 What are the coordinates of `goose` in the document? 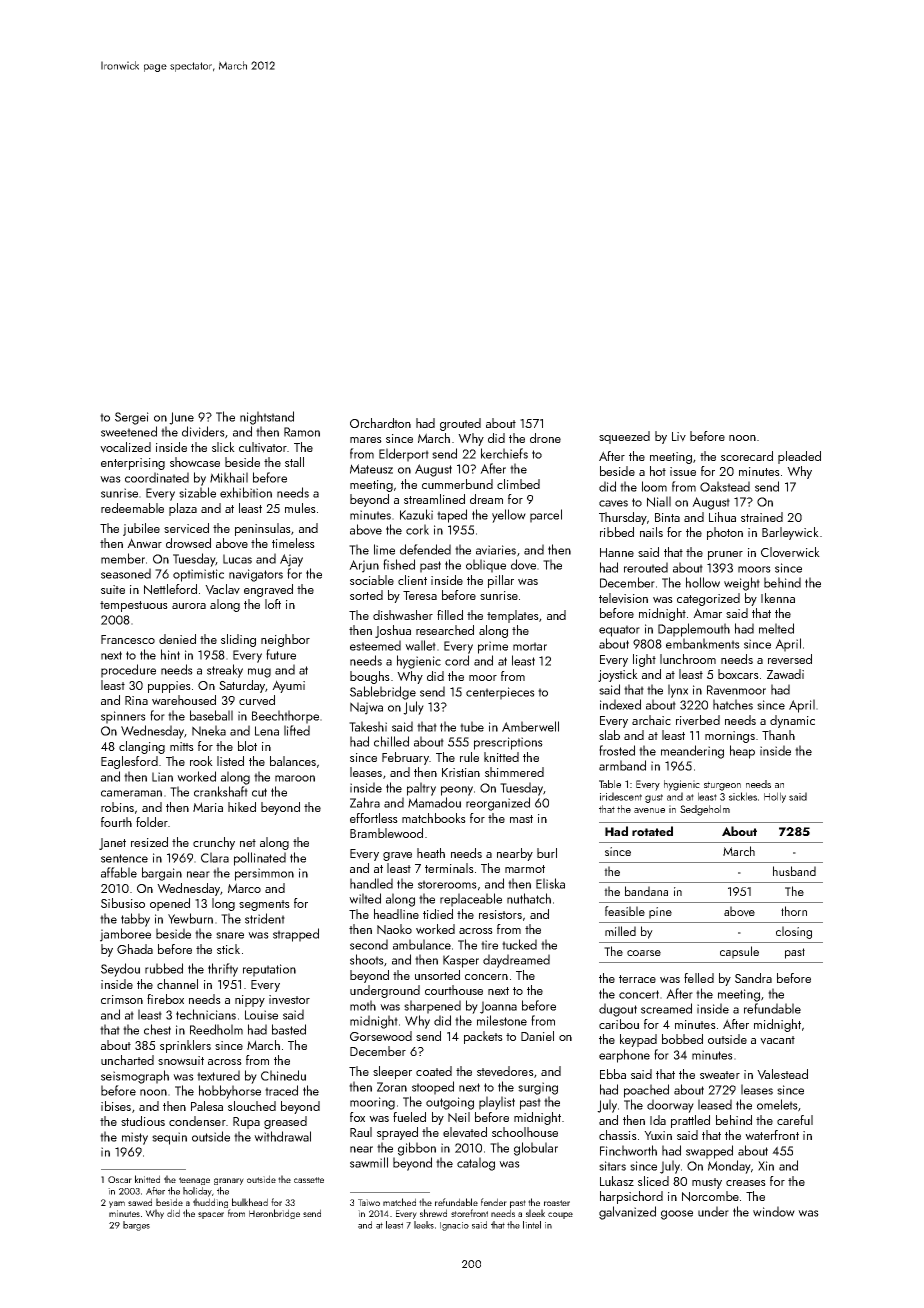 It's located at (677, 1215).
